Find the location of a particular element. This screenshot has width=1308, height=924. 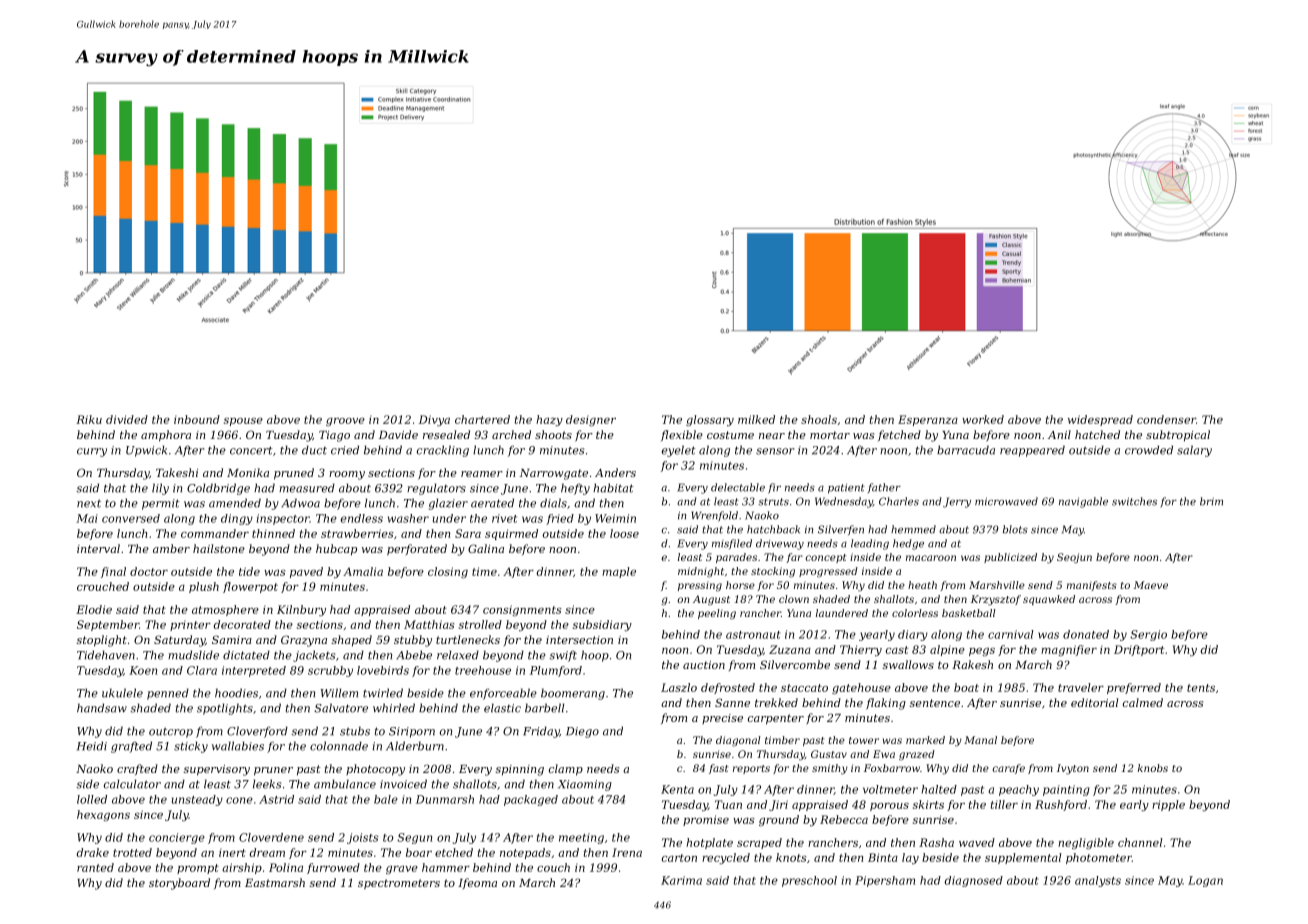

condenser is located at coordinates (1166, 419).
